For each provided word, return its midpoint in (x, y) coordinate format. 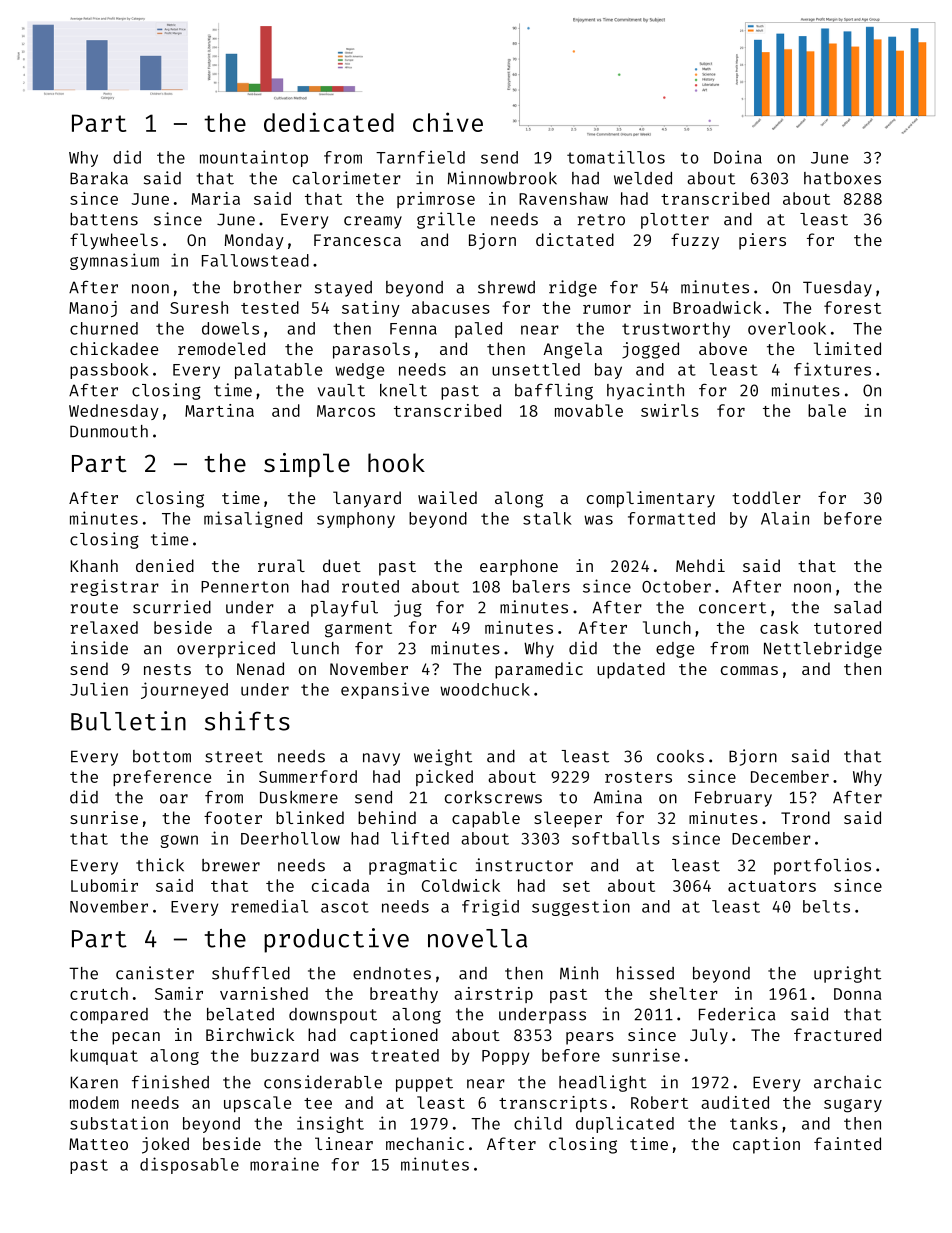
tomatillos (616, 157)
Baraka (99, 178)
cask (779, 627)
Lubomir (104, 885)
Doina (738, 157)
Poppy (505, 1057)
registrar (115, 587)
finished (170, 1082)
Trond (805, 817)
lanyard (367, 499)
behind (387, 817)
